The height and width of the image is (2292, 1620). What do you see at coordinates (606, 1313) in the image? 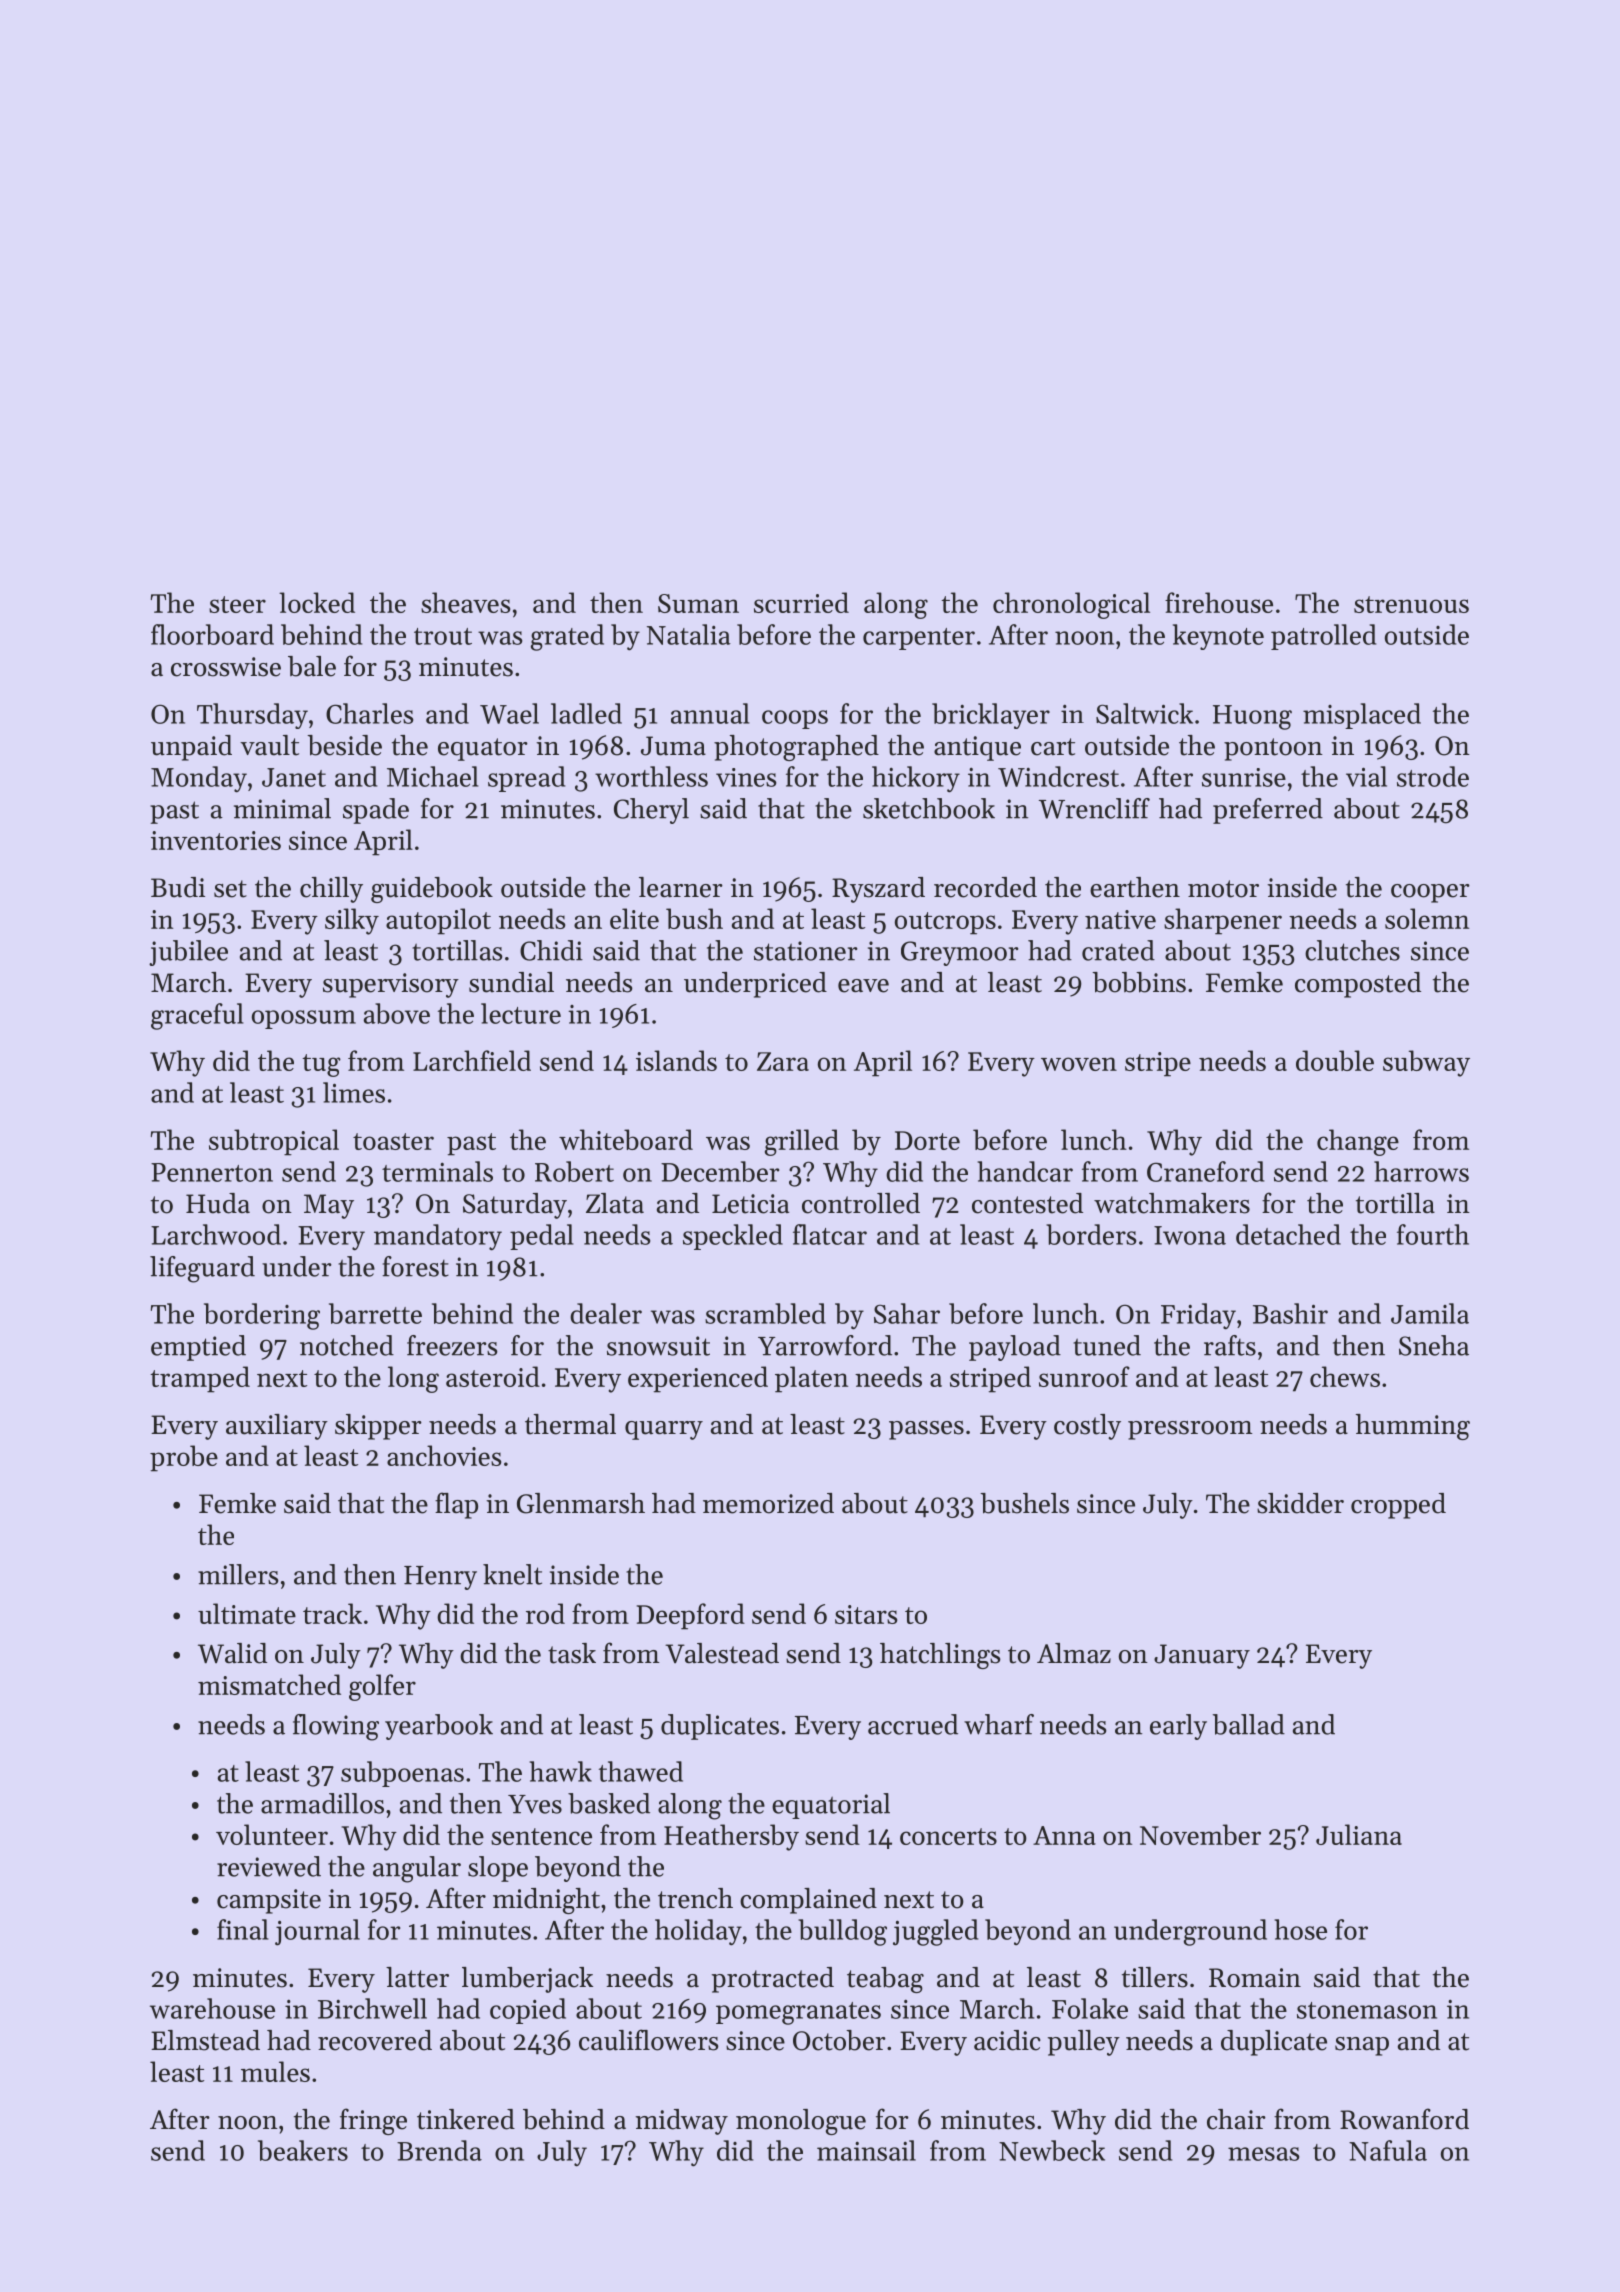
I see `dealer` at bounding box center [606, 1313].
